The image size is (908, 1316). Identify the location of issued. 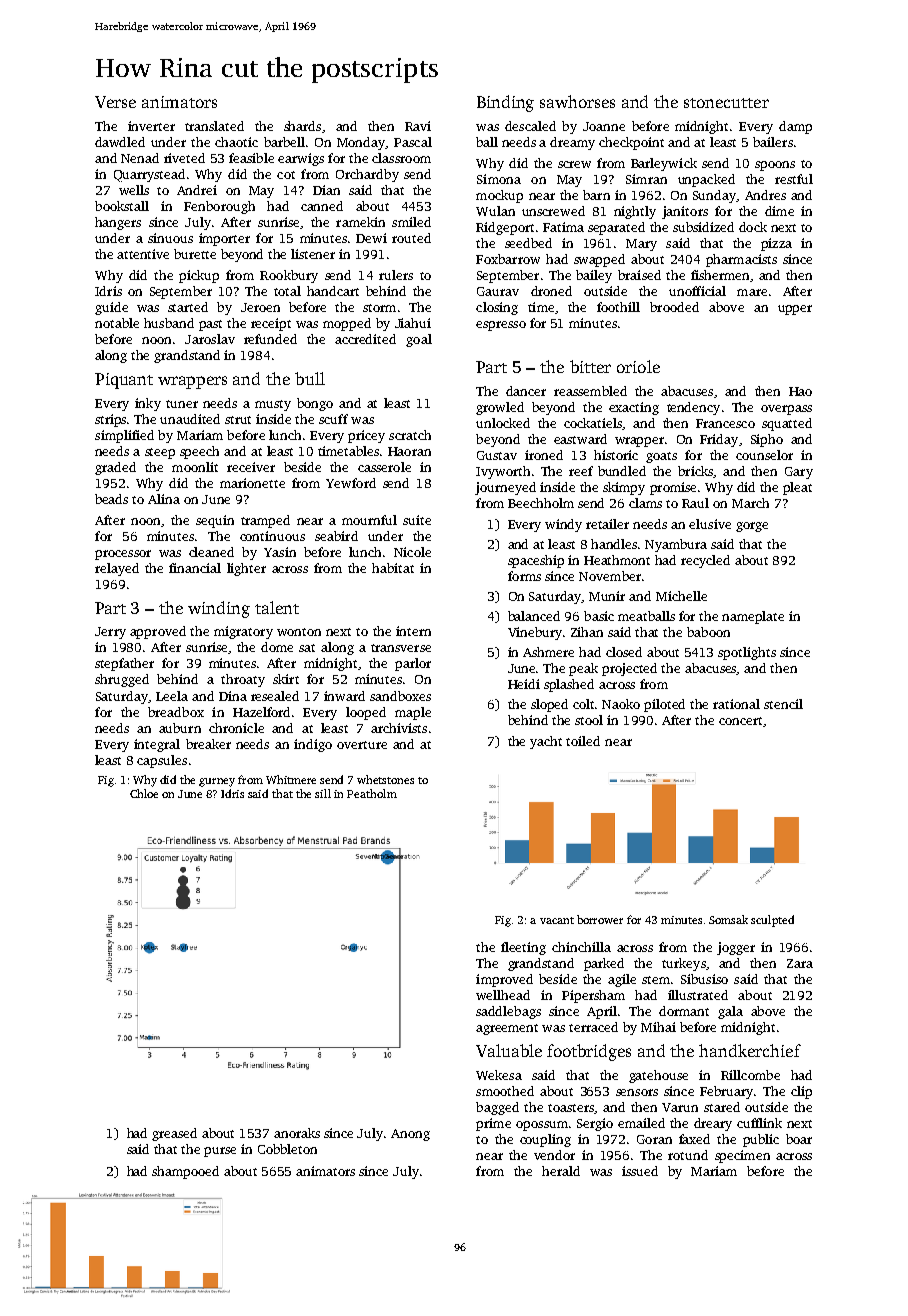
(640, 1171).
